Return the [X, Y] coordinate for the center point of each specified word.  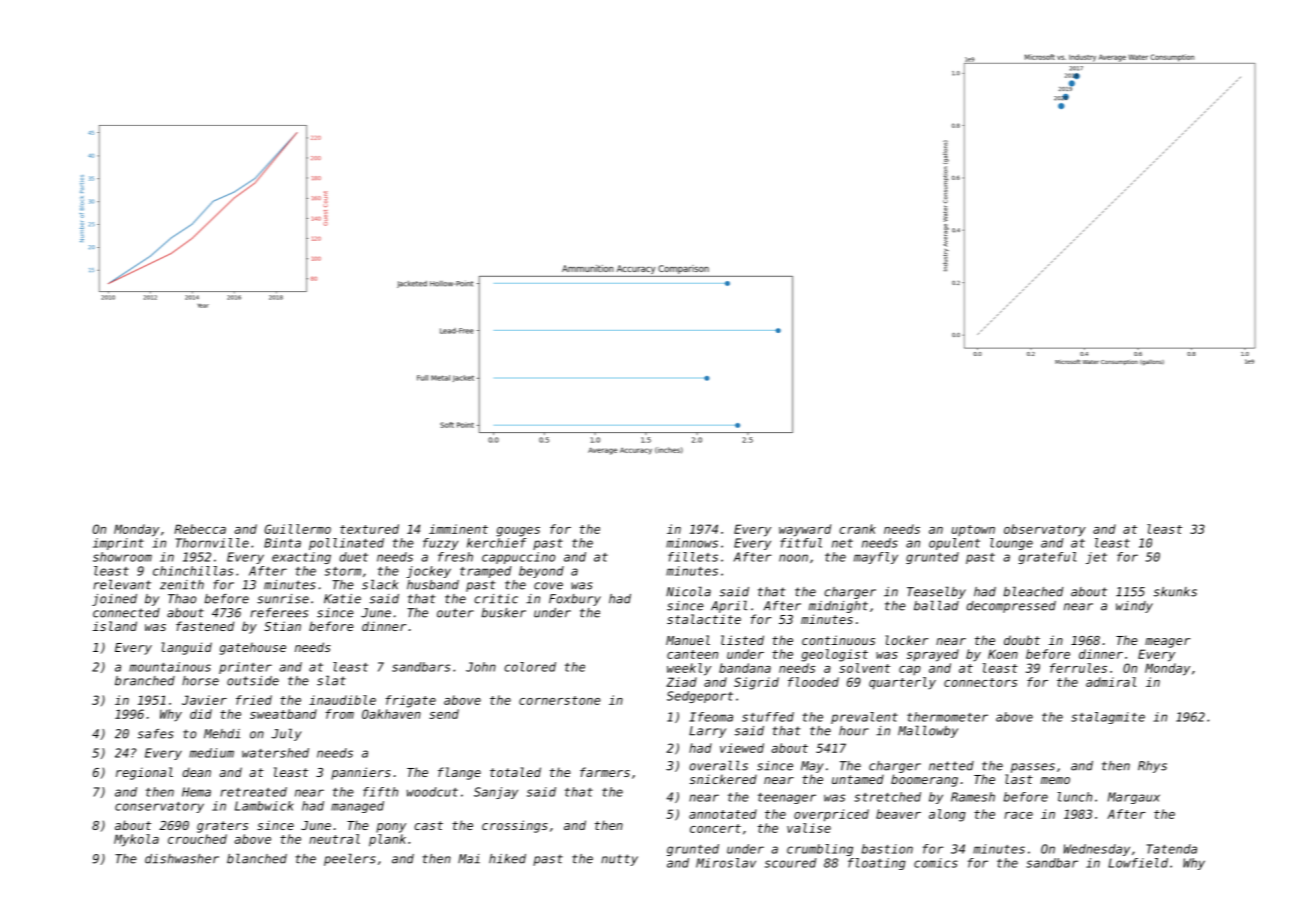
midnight [838, 607]
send [444, 714]
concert [715, 828]
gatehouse [253, 648]
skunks [1175, 592]
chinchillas [193, 571]
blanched [257, 858]
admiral [1111, 682]
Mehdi [222, 734]
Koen [1003, 654]
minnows [692, 543]
